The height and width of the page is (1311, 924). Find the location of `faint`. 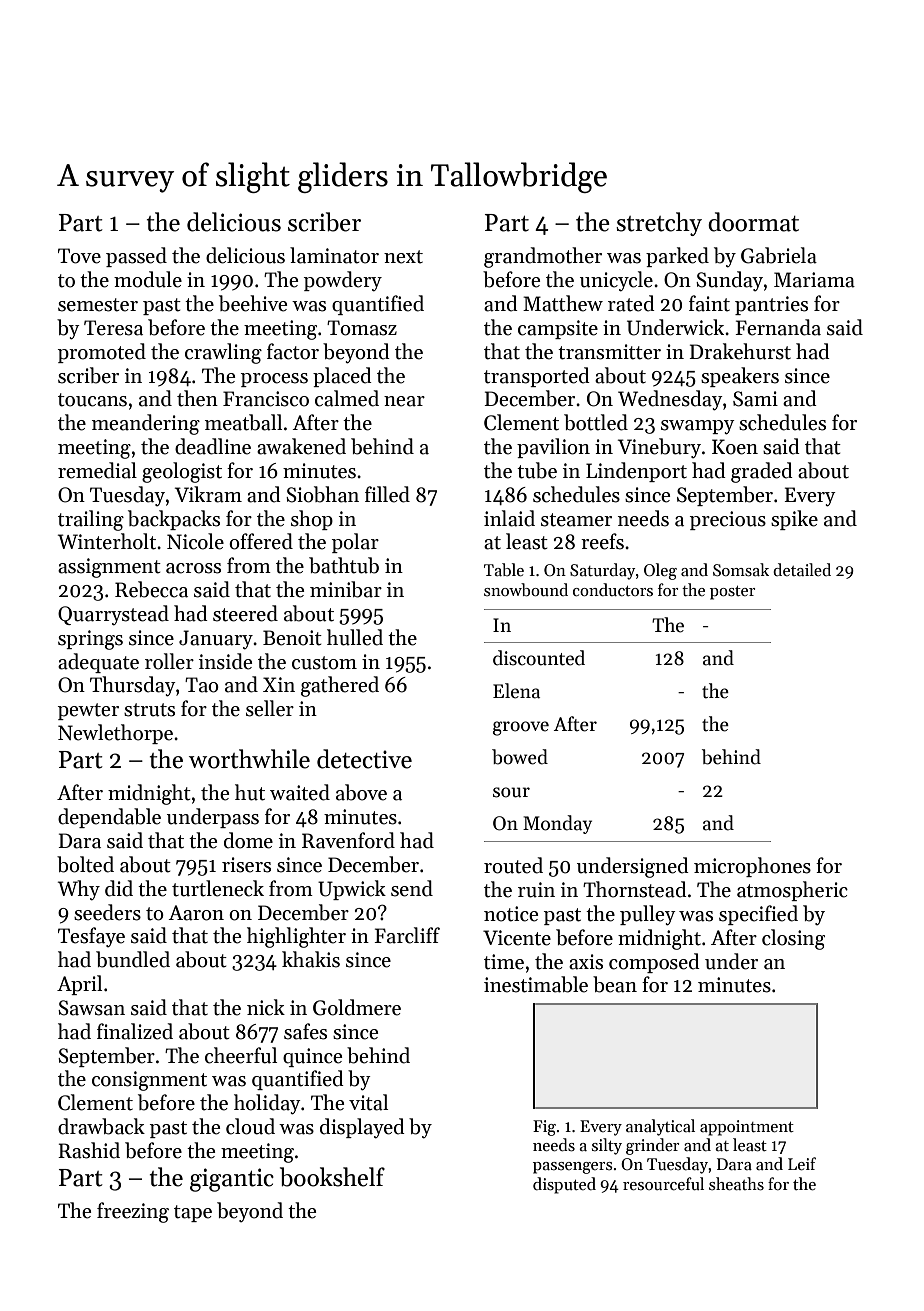

faint is located at coordinates (709, 303).
